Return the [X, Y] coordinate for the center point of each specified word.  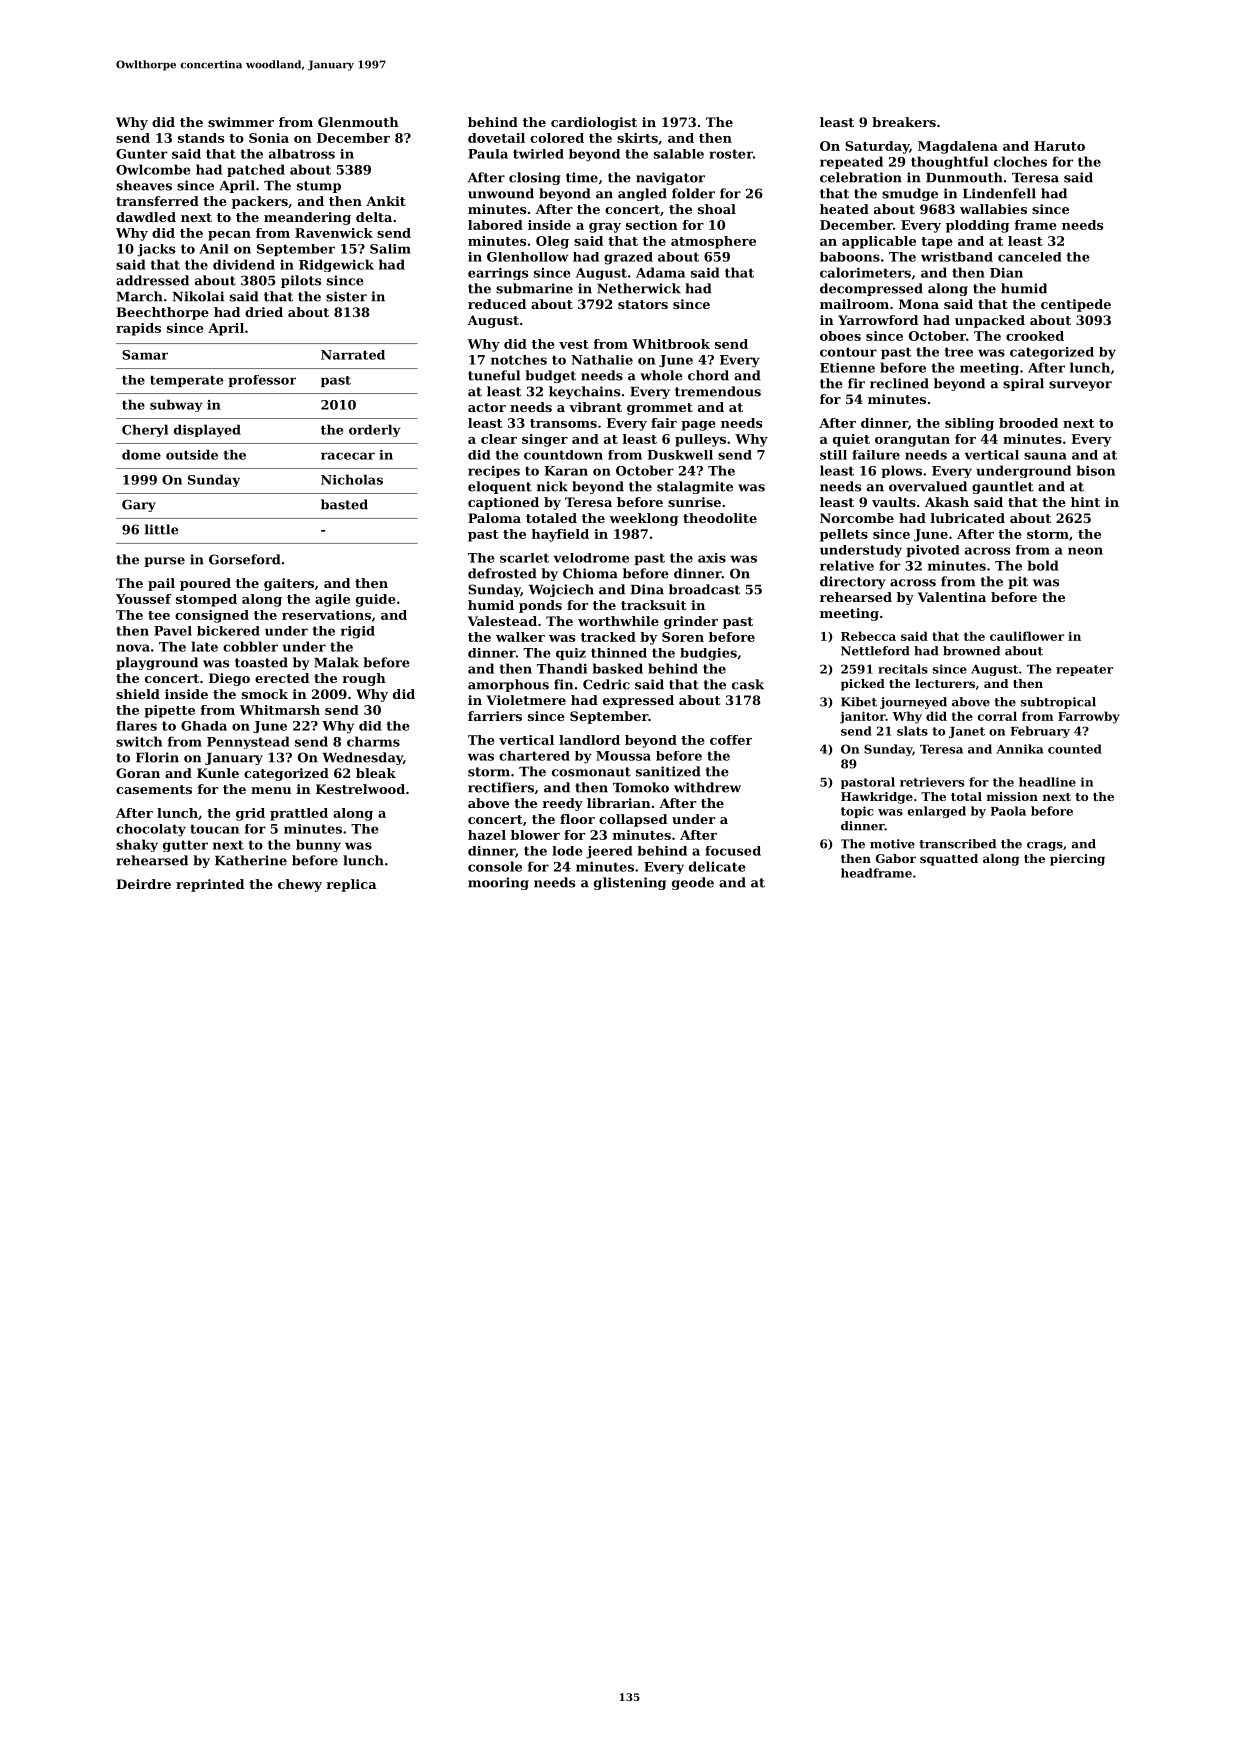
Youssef [144, 599]
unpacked [990, 321]
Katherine [251, 860]
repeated [851, 162]
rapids [138, 329]
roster [731, 154]
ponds [540, 606]
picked [863, 685]
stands [201, 138]
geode [693, 883]
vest [574, 344]
